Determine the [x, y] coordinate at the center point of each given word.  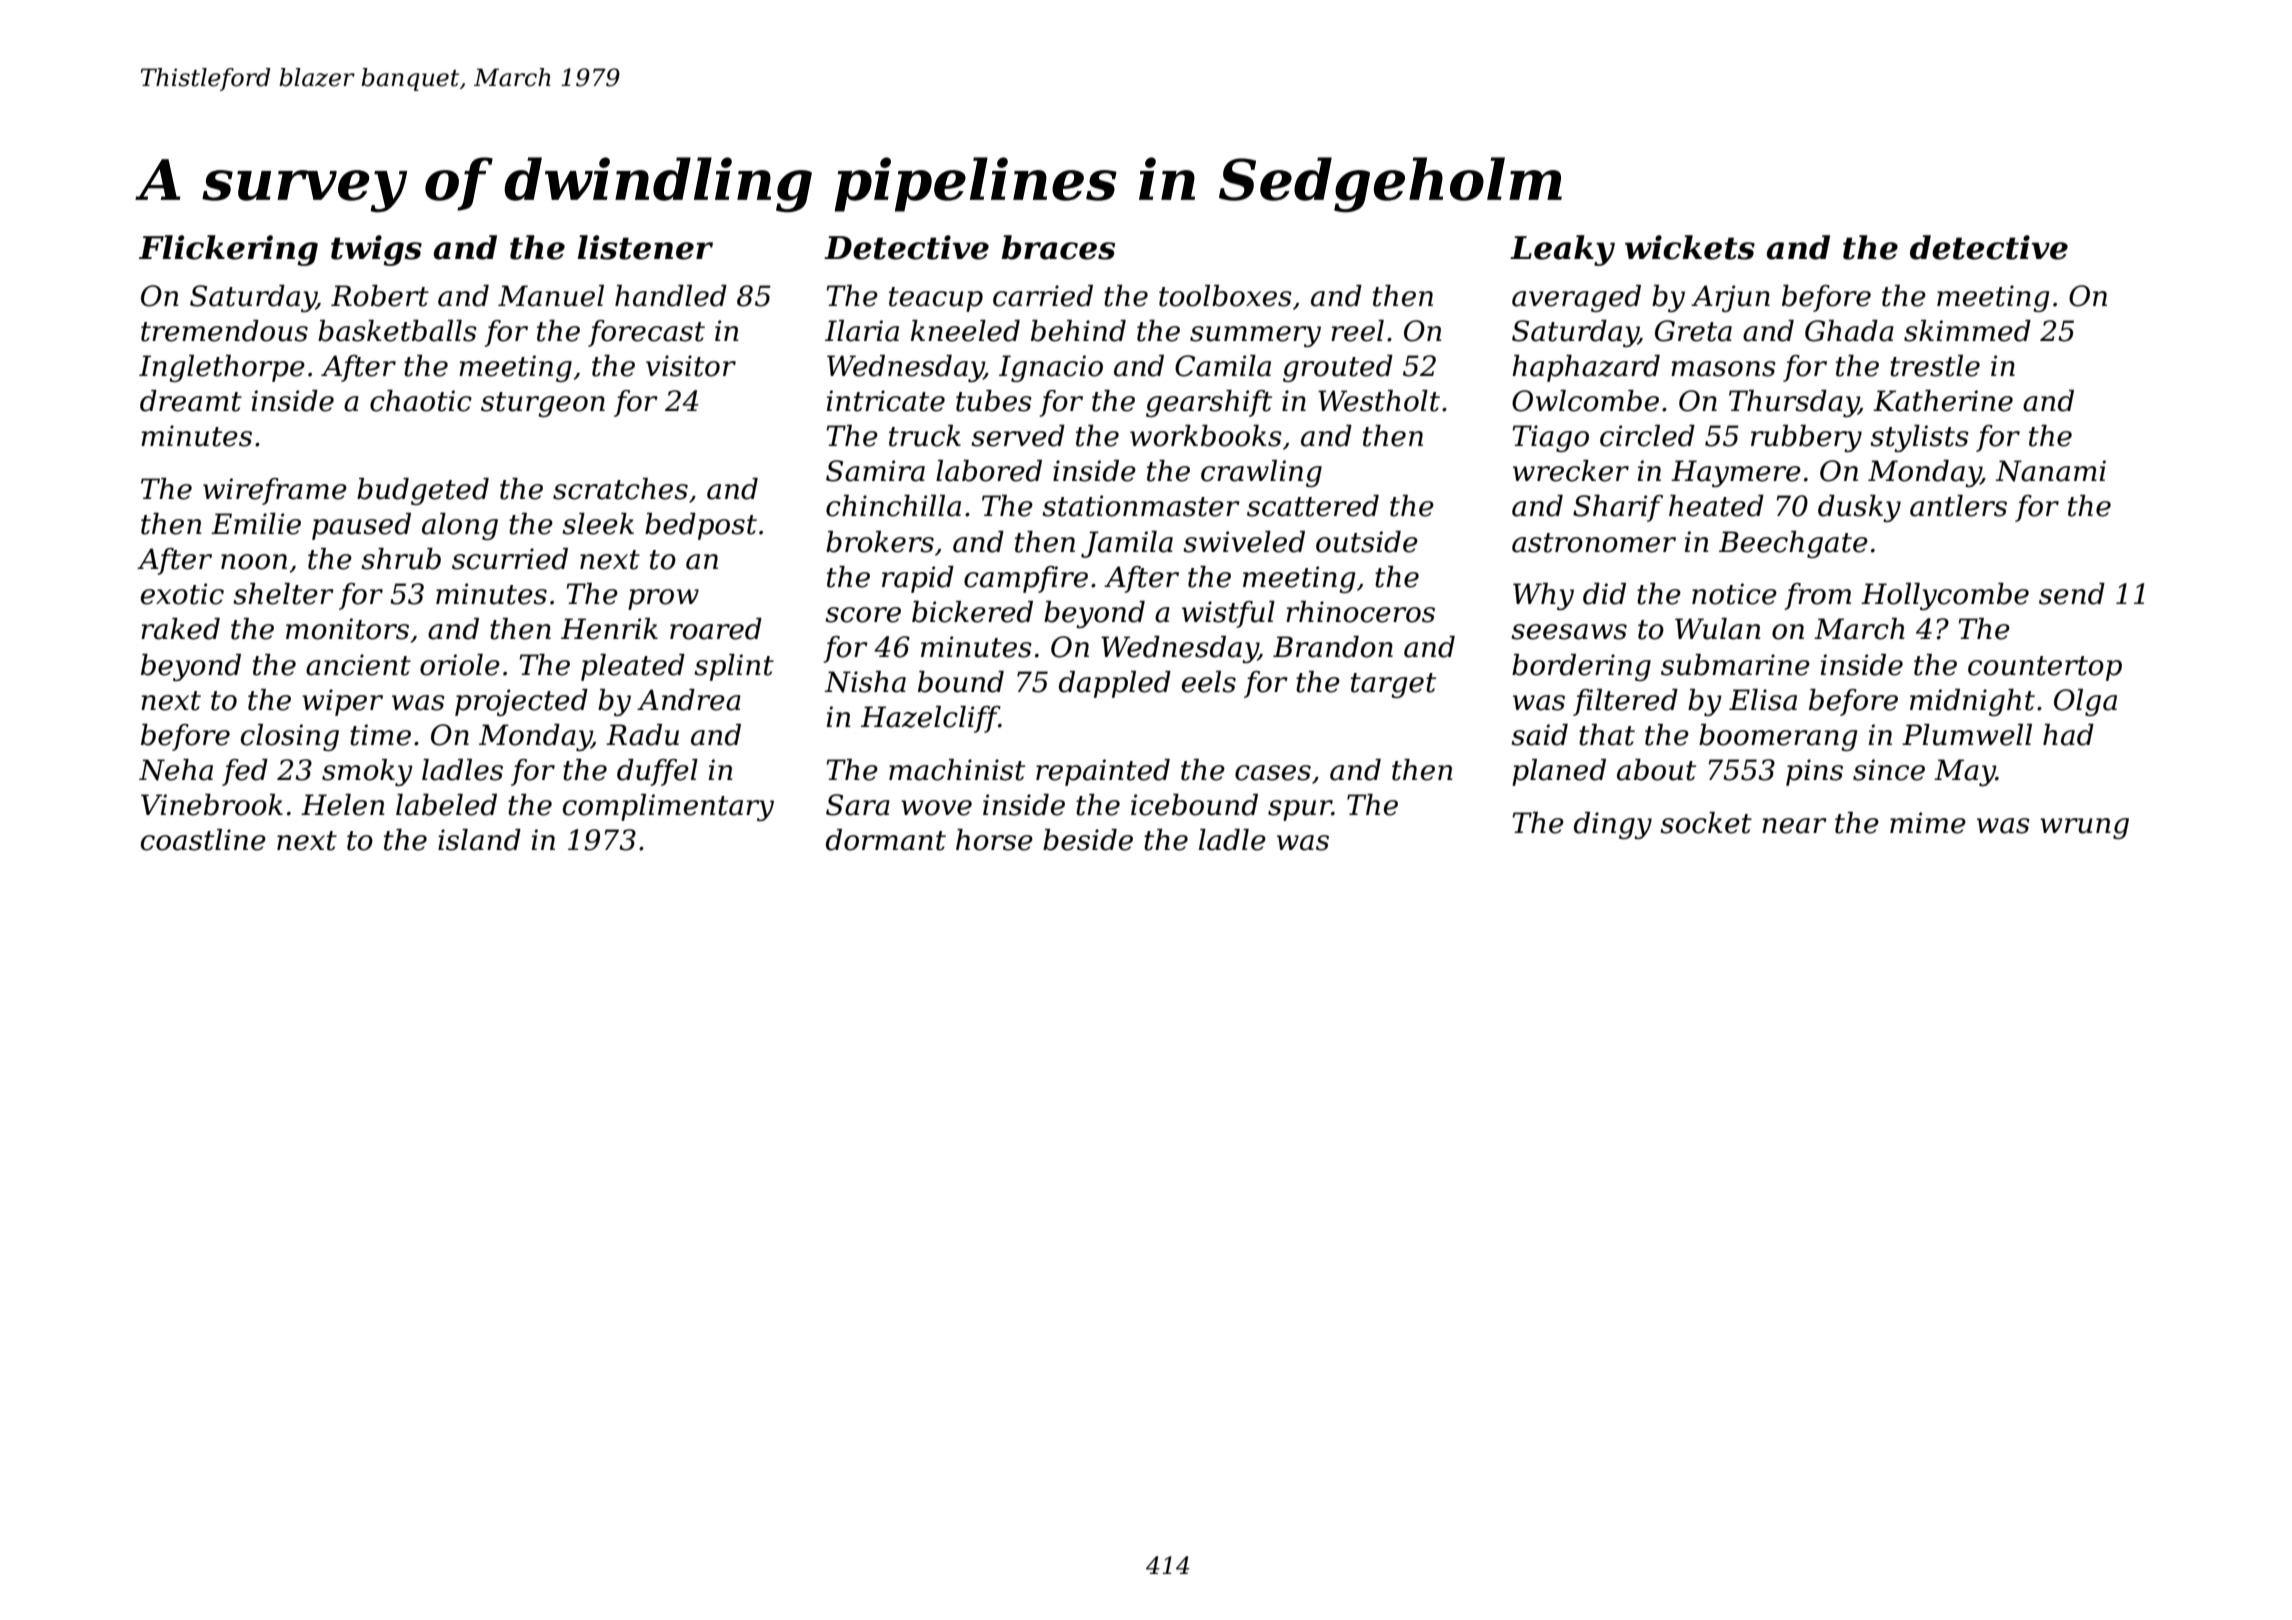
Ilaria [862, 331]
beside [1088, 840]
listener [645, 247]
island [479, 840]
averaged [1576, 298]
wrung [2084, 828]
